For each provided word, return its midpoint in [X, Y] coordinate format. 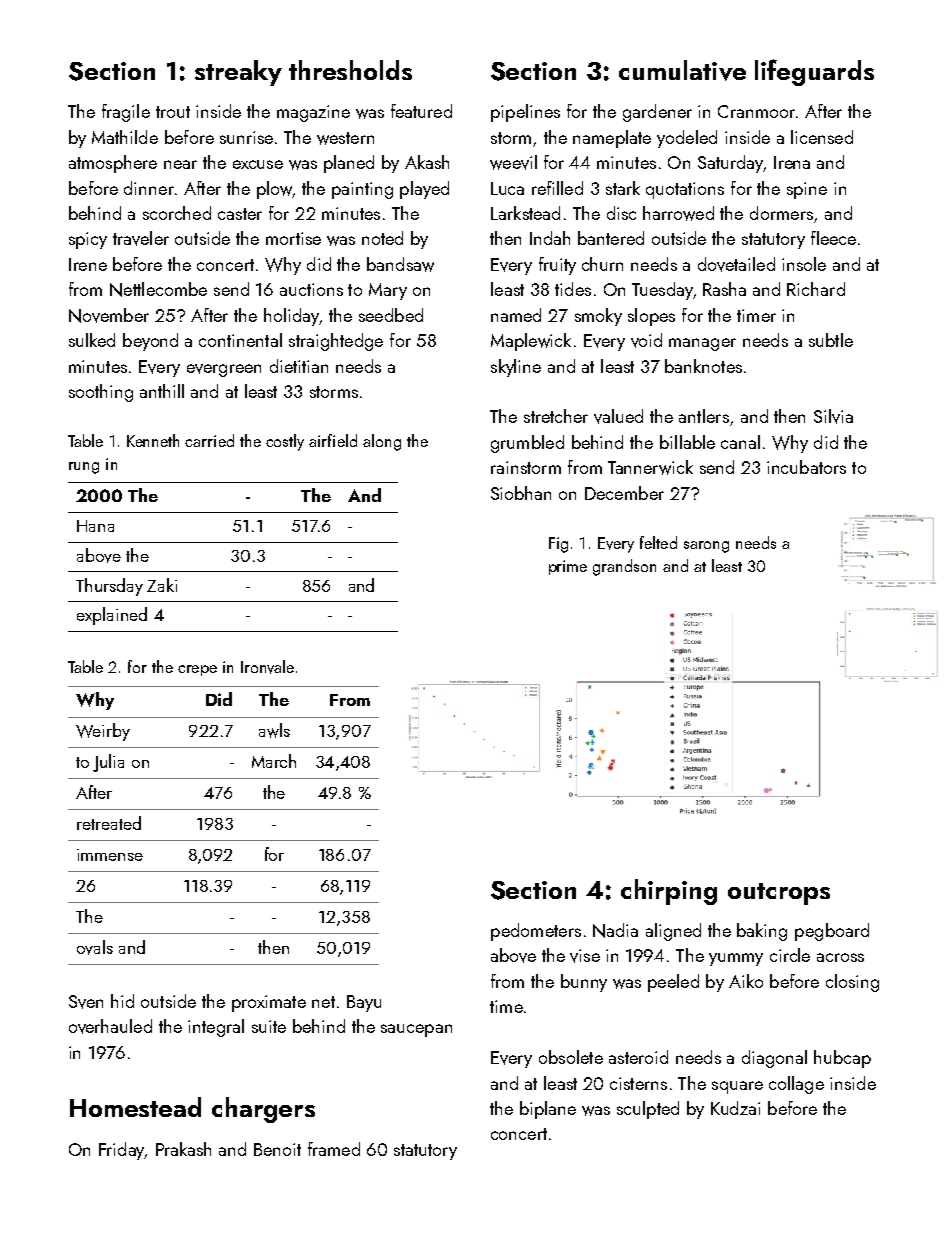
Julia [108, 763]
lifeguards [814, 72]
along [382, 442]
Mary [388, 291]
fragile [126, 113]
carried [209, 440]
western [345, 138]
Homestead [135, 1107]
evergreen [224, 370]
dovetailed [736, 264]
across [840, 957]
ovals [95, 947]
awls [274, 730]
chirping [669, 892]
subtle [831, 340]
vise [585, 956]
